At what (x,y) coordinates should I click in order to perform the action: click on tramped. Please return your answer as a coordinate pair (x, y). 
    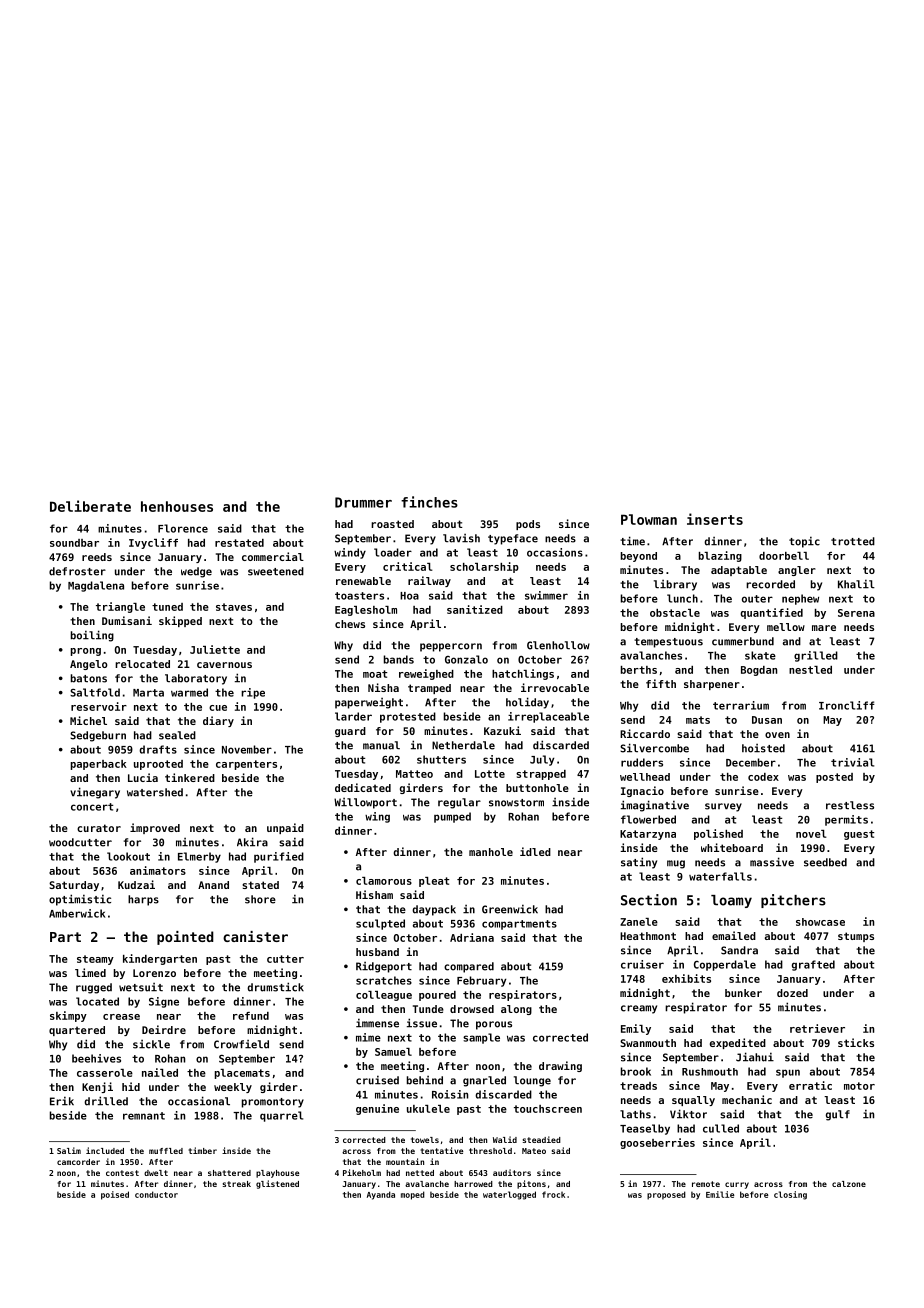
    Looking at the image, I should click on (429, 689).
